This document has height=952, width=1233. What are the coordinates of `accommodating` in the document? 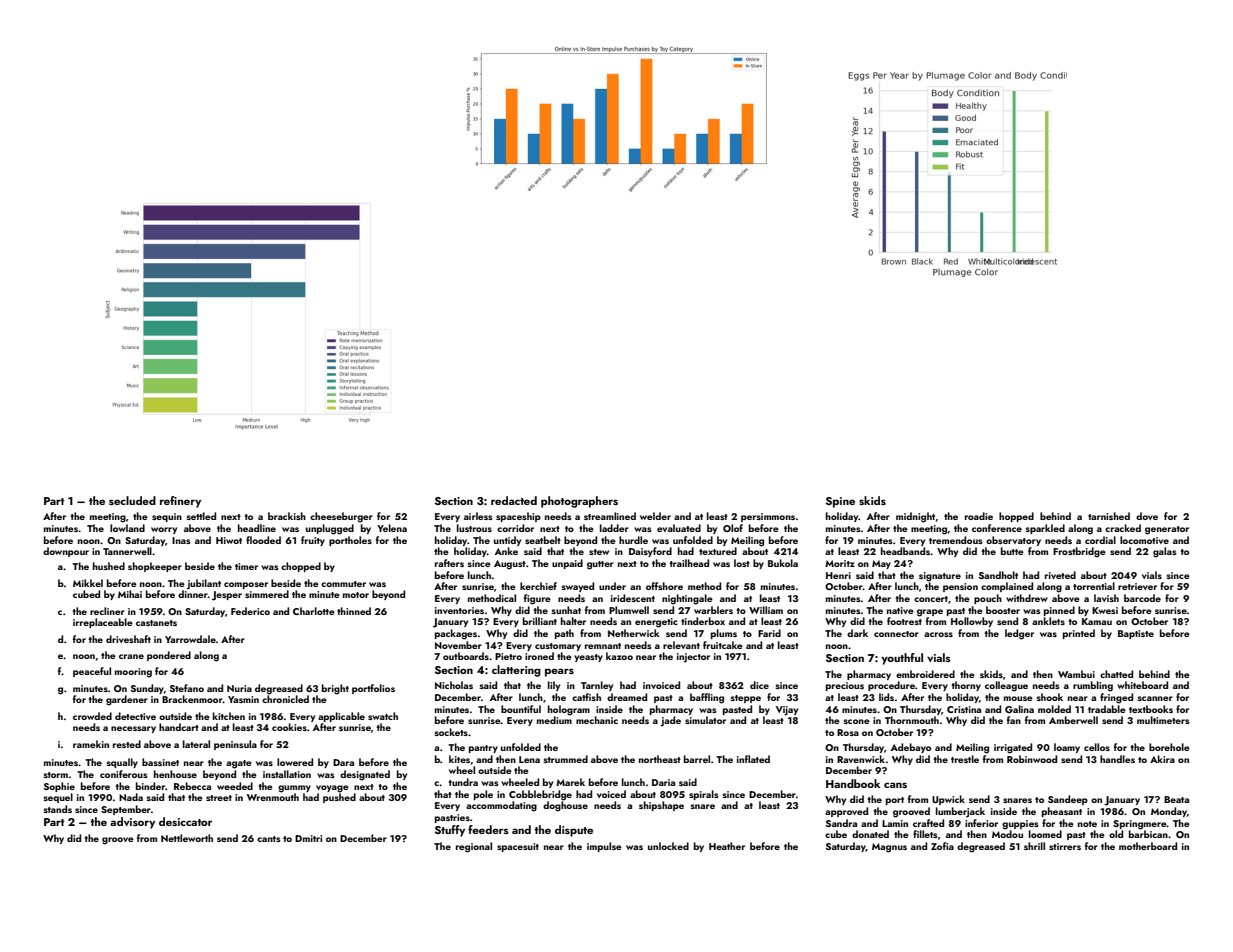 It's located at (501, 806).
